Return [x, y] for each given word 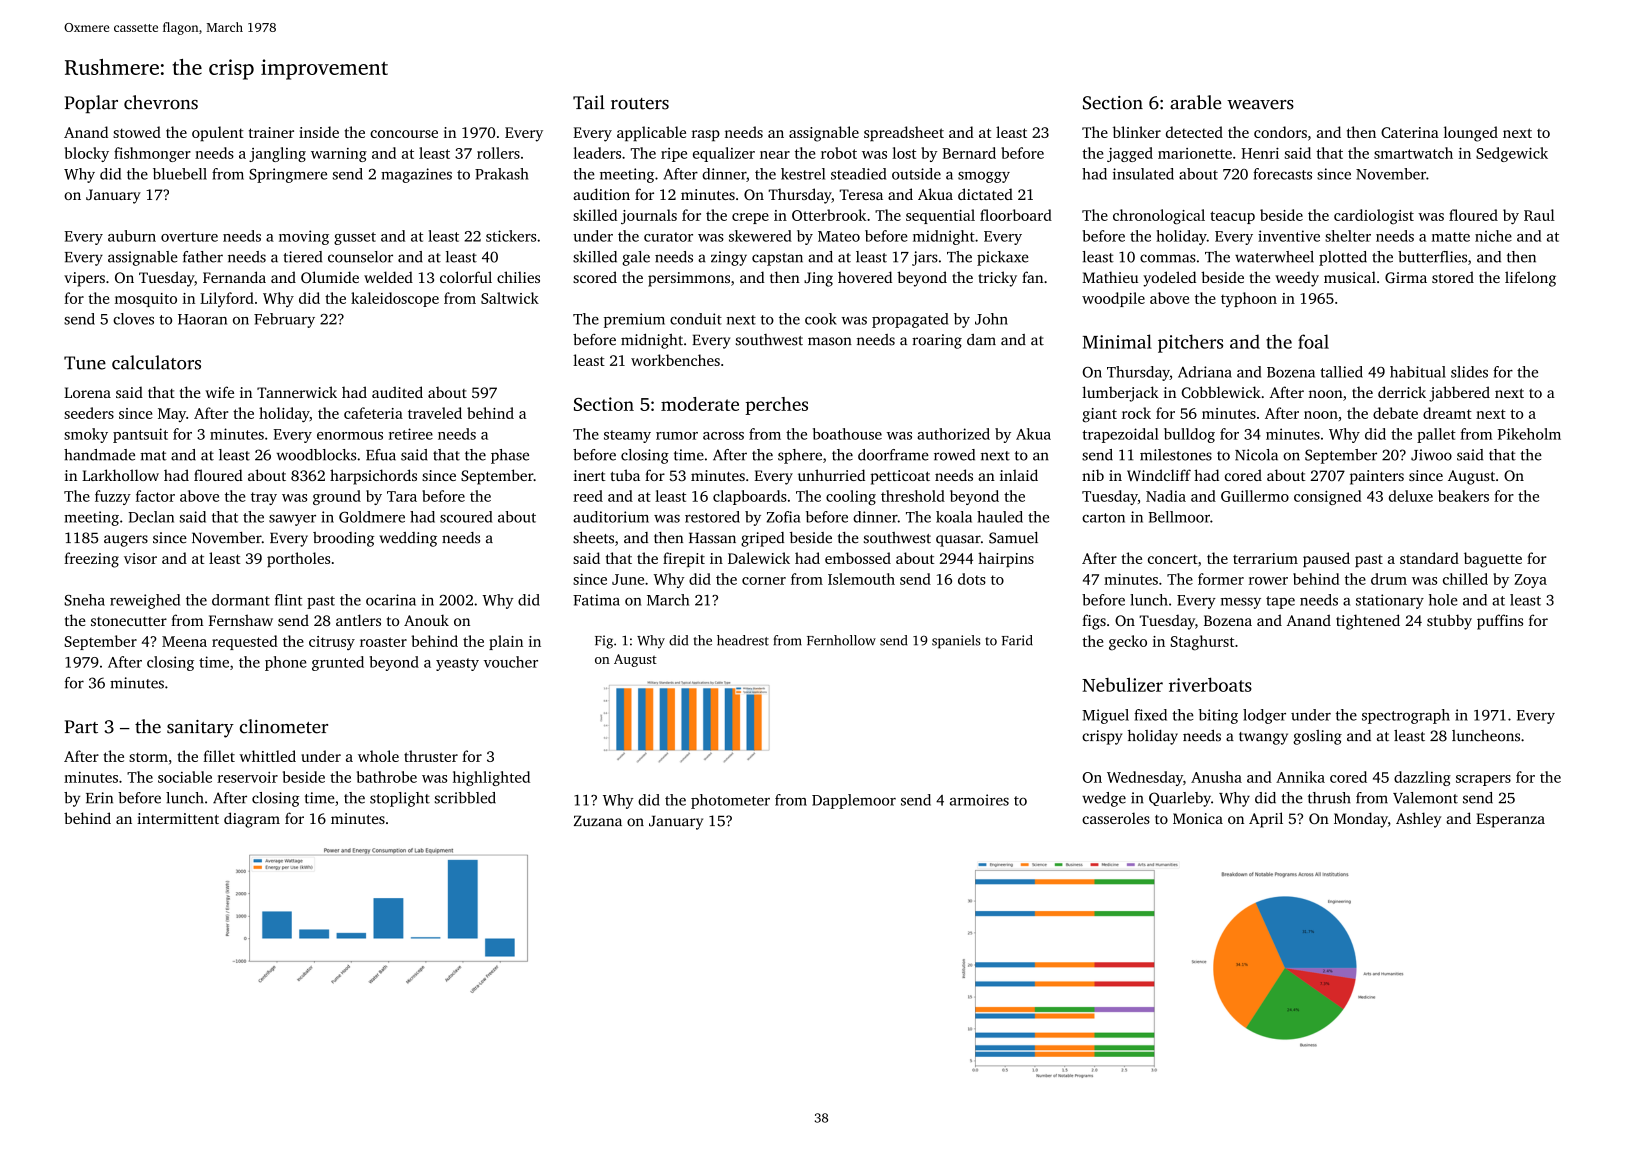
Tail [589, 102]
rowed [954, 455]
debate [1395, 413]
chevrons [161, 102]
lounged [1471, 134]
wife [219, 392]
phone [286, 663]
